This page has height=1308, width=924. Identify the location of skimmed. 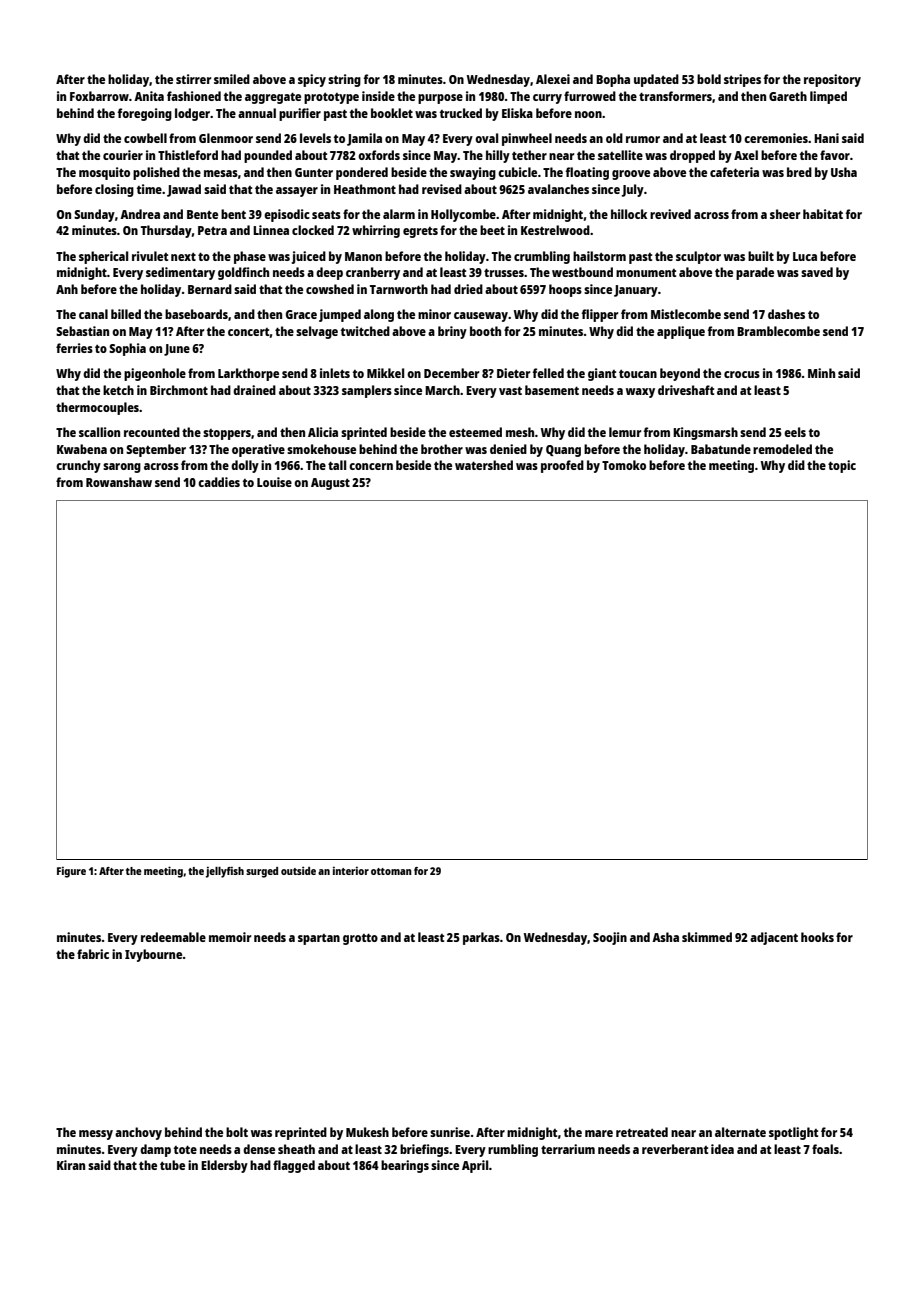
(707, 937).
